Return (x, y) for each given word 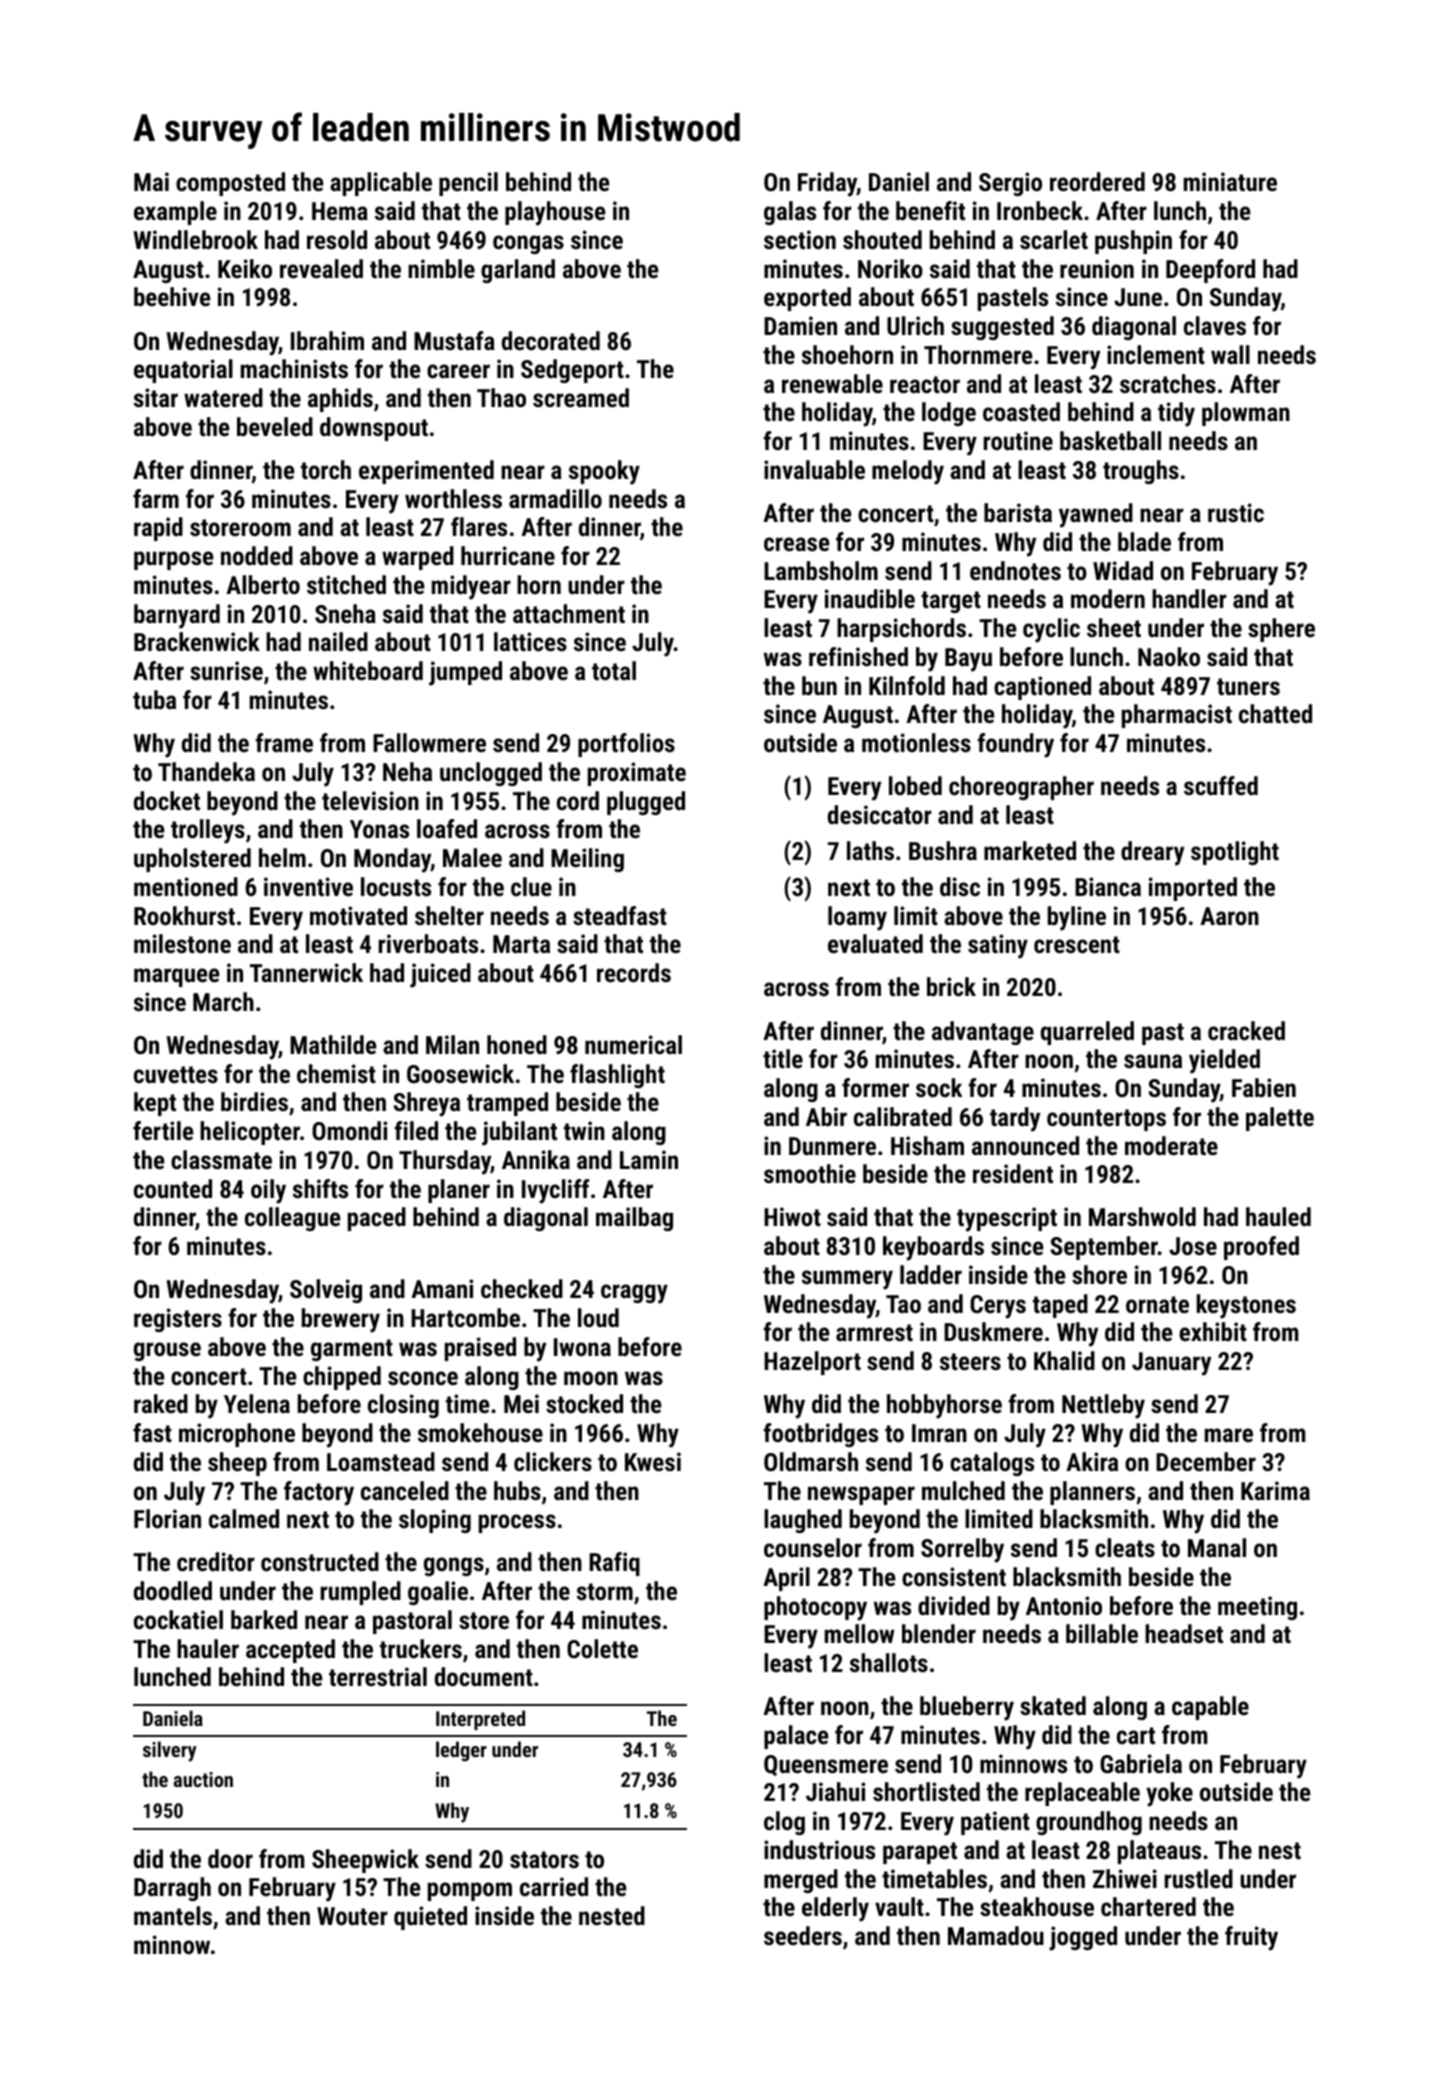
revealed (321, 268)
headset (1184, 1633)
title (783, 1058)
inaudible (870, 598)
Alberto (263, 584)
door (230, 1858)
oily (268, 1191)
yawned (1096, 515)
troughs (1141, 472)
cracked (1246, 1030)
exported (807, 299)
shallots (889, 1662)
